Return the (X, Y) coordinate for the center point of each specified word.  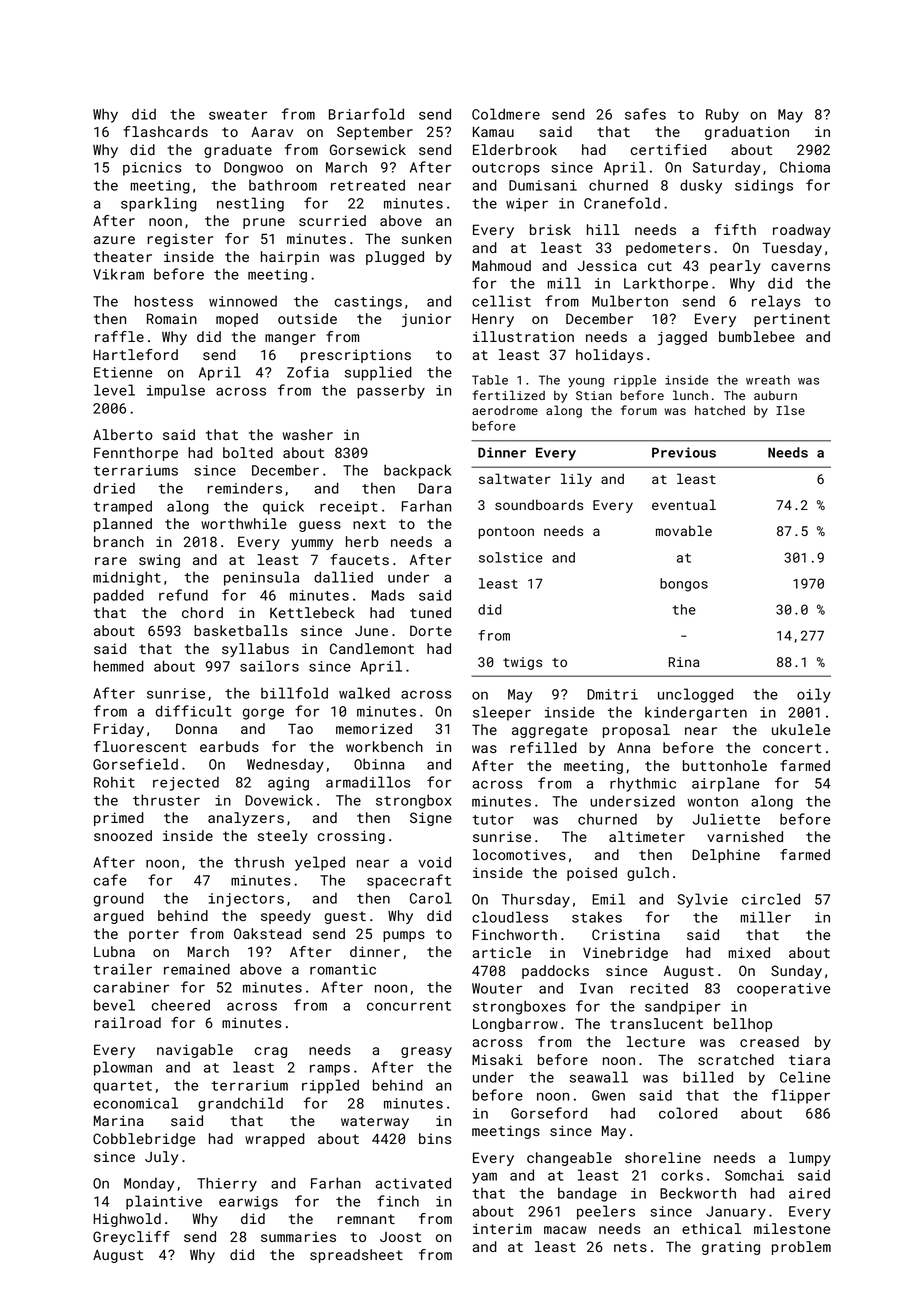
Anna (633, 748)
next (369, 524)
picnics (152, 169)
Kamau (493, 131)
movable (684, 530)
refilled (543, 747)
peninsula (261, 578)
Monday (149, 1184)
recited (659, 988)
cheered (181, 1005)
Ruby (722, 116)
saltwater (515, 478)
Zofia (308, 372)
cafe (110, 880)
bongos (684, 585)
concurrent (409, 1006)
